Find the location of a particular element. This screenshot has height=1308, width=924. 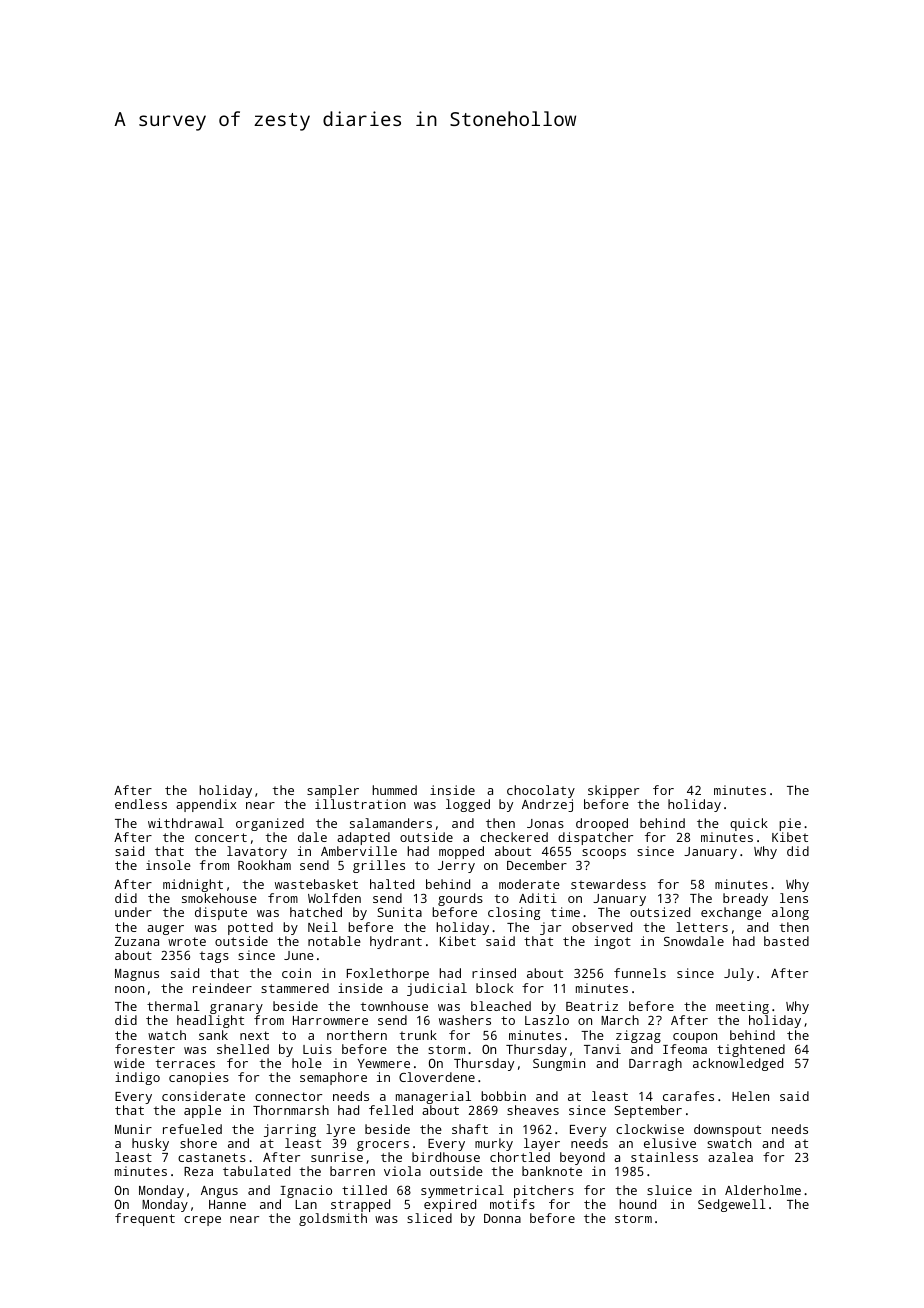

appendix is located at coordinates (206, 805).
